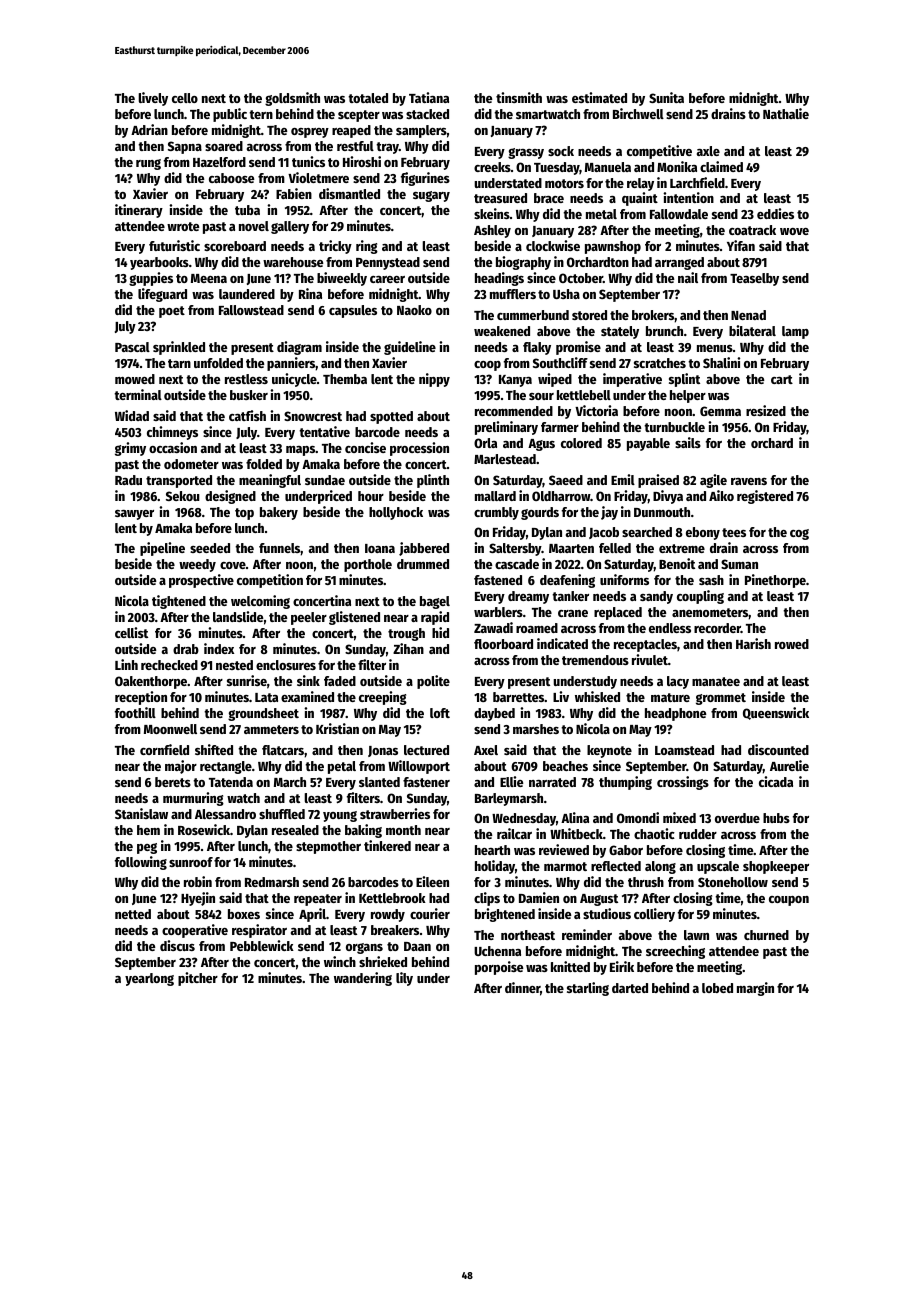 The height and width of the page is (1308, 924). I want to click on Usha, so click(566, 294).
